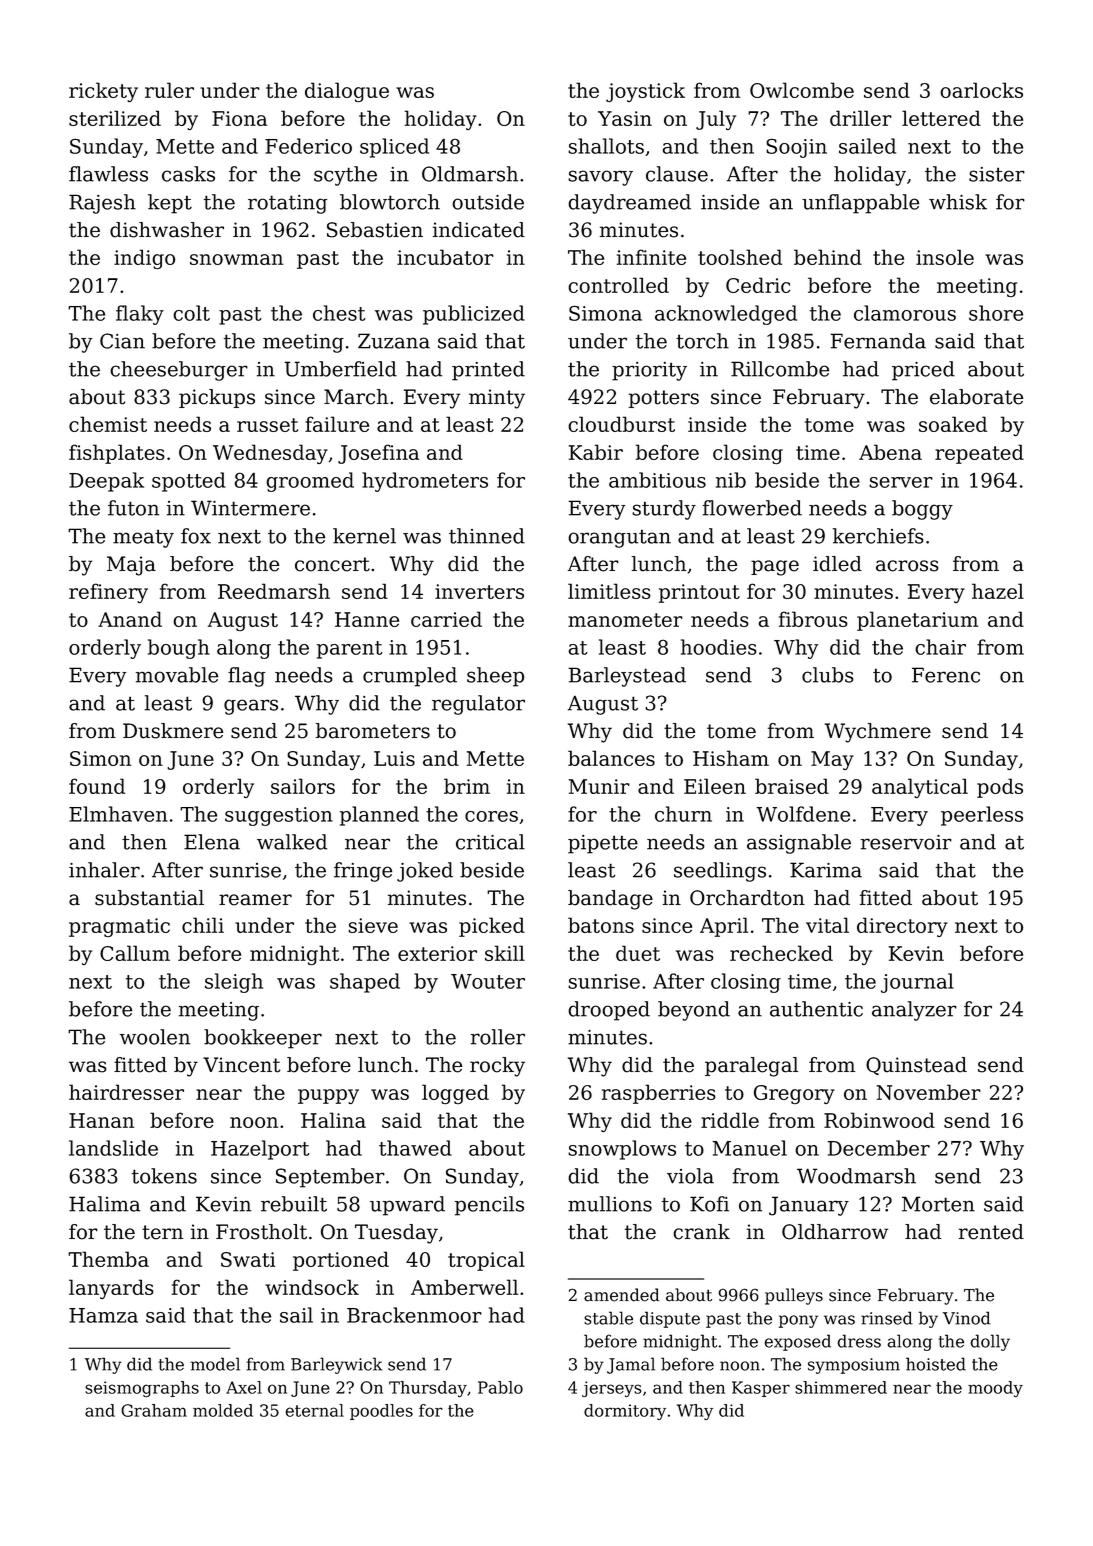 The image size is (1093, 1546). Describe the element at coordinates (645, 92) in the page. I see `joystick` at that location.
